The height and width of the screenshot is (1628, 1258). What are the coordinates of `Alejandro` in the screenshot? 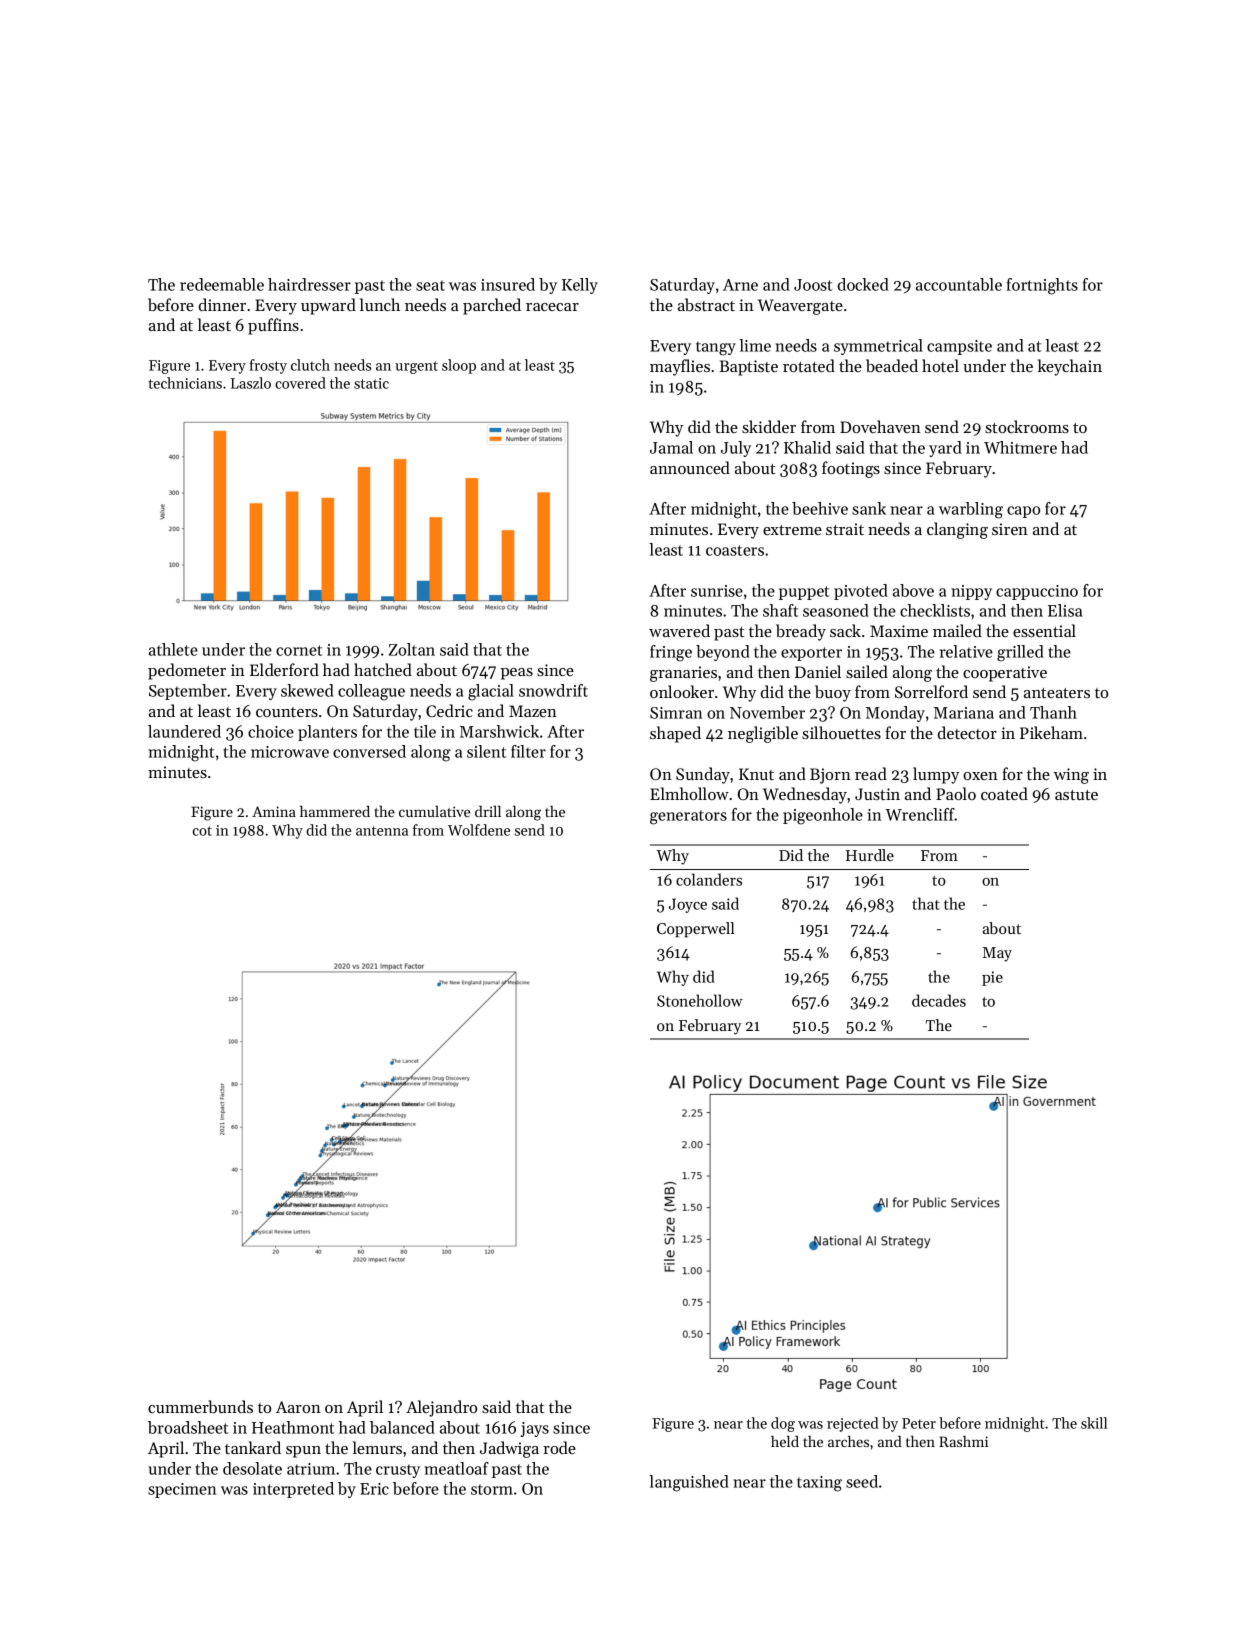 It's located at (441, 1408).
